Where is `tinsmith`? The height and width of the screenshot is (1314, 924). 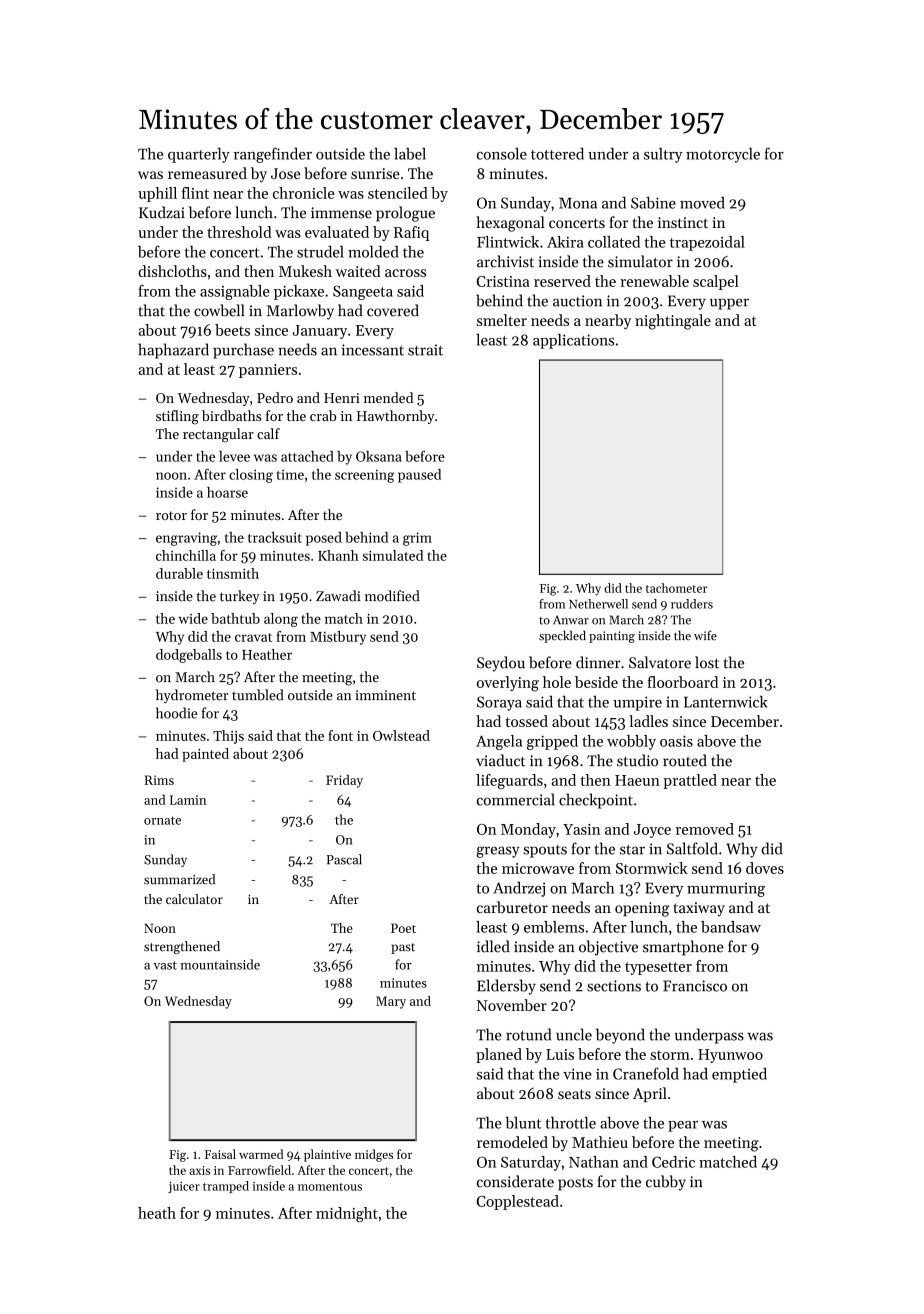 tinsmith is located at coordinates (233, 573).
